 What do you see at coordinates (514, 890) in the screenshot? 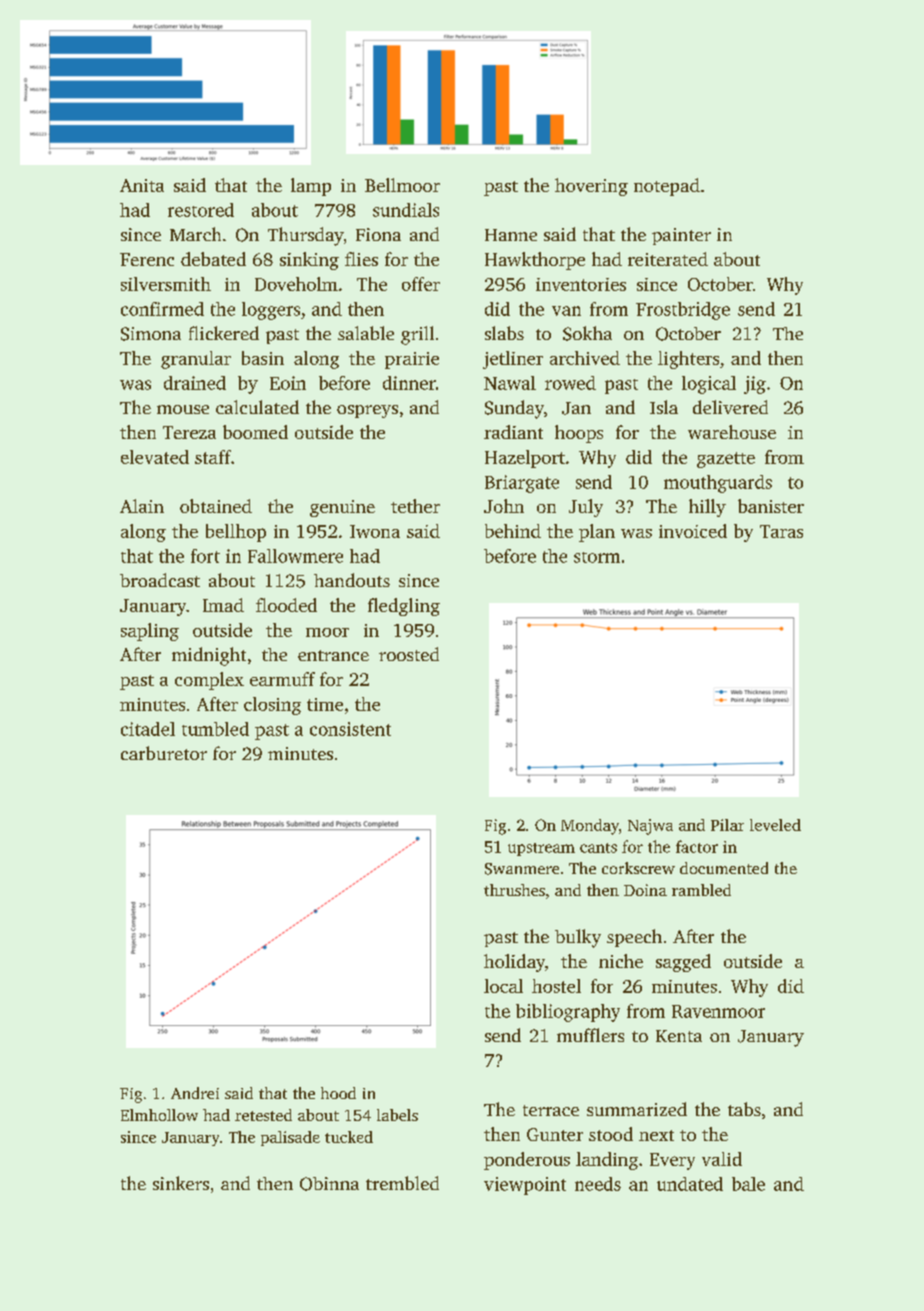
I see `thrushes` at bounding box center [514, 890].
